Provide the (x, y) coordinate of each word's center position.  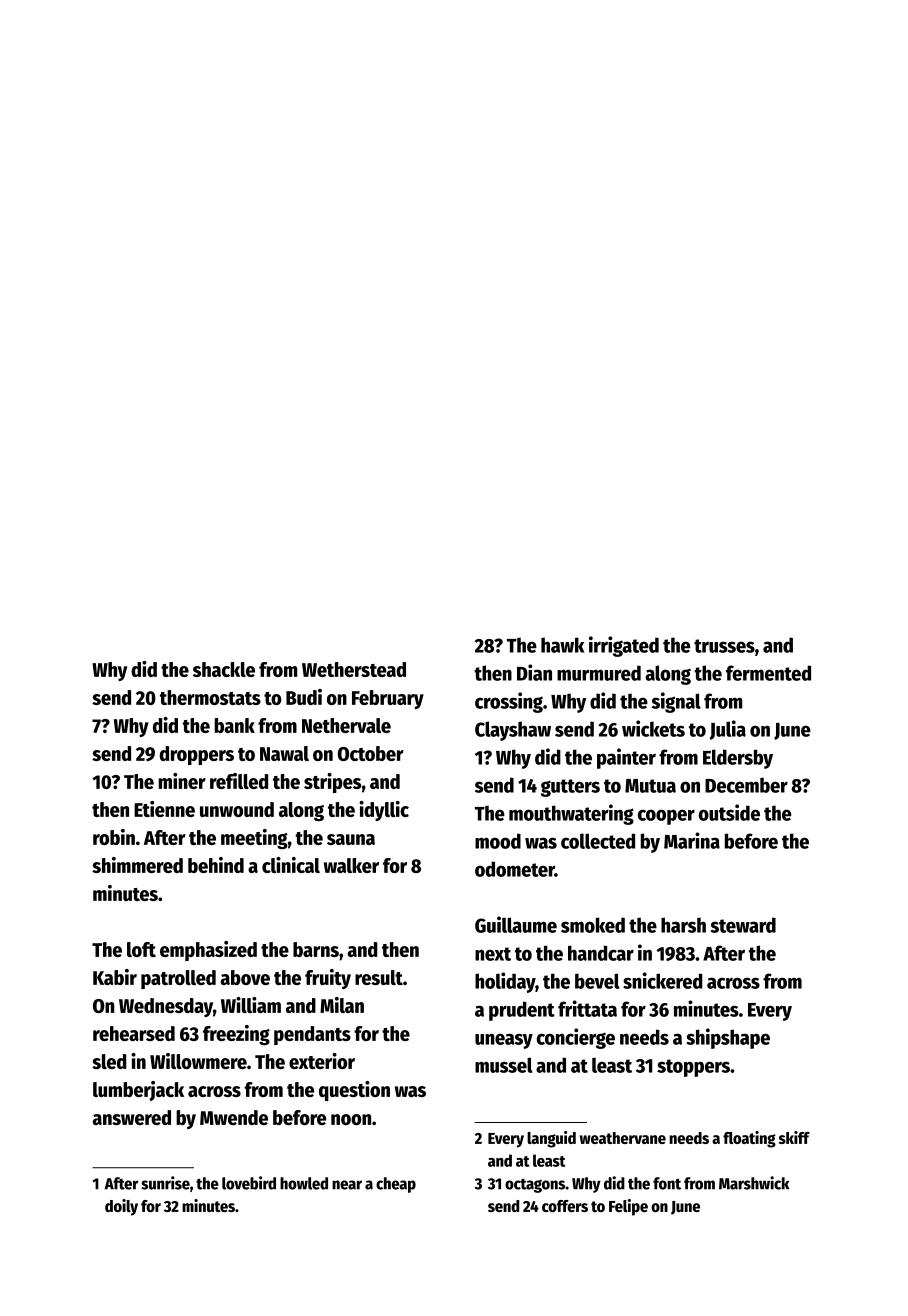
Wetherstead (354, 669)
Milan (342, 1005)
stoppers (693, 1068)
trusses (724, 646)
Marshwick (754, 1183)
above (245, 977)
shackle (224, 669)
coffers (565, 1206)
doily (121, 1207)
